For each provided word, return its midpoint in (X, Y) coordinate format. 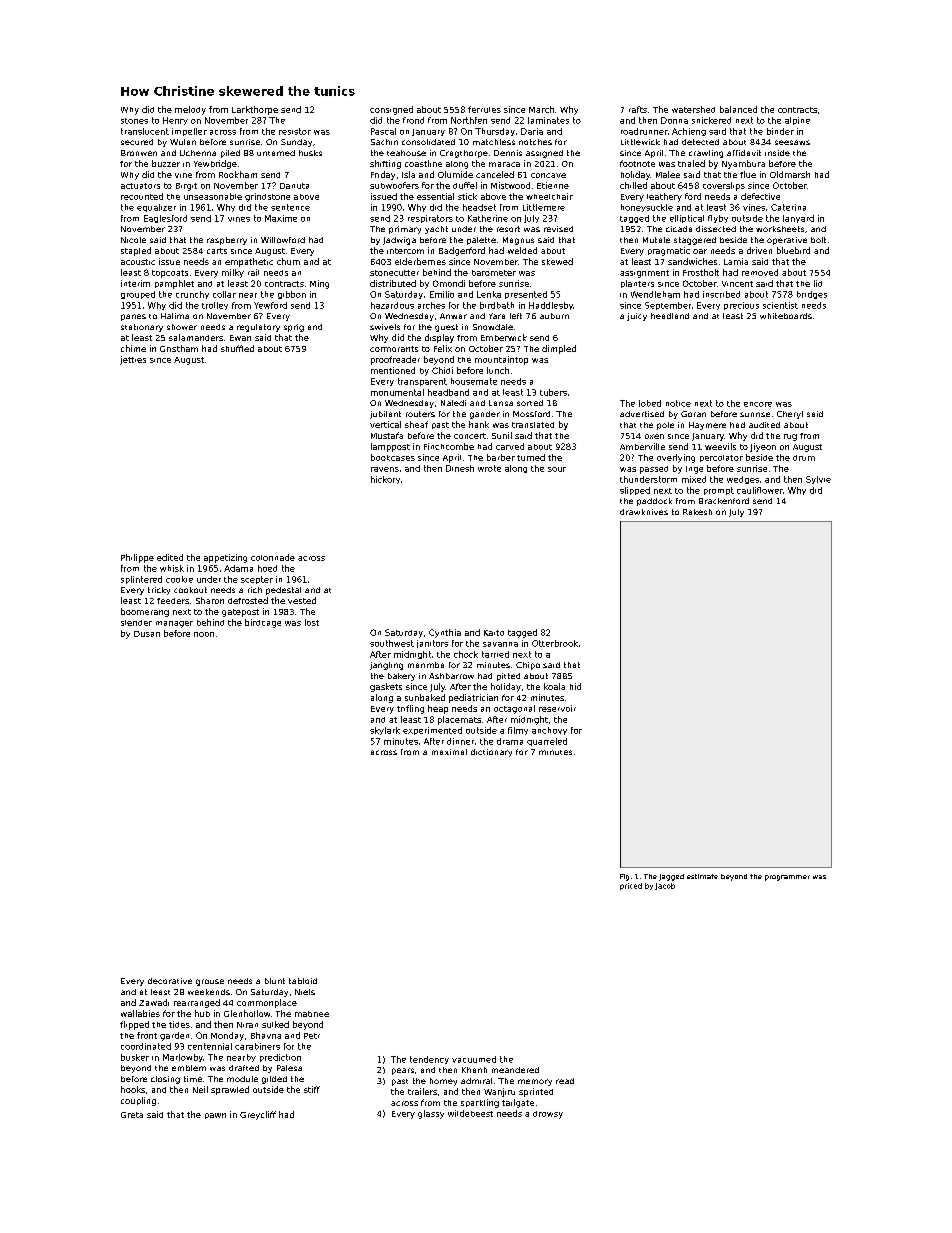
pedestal (283, 591)
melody (190, 110)
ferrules (484, 109)
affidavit (744, 153)
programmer (787, 878)
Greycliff (258, 1115)
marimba (426, 665)
